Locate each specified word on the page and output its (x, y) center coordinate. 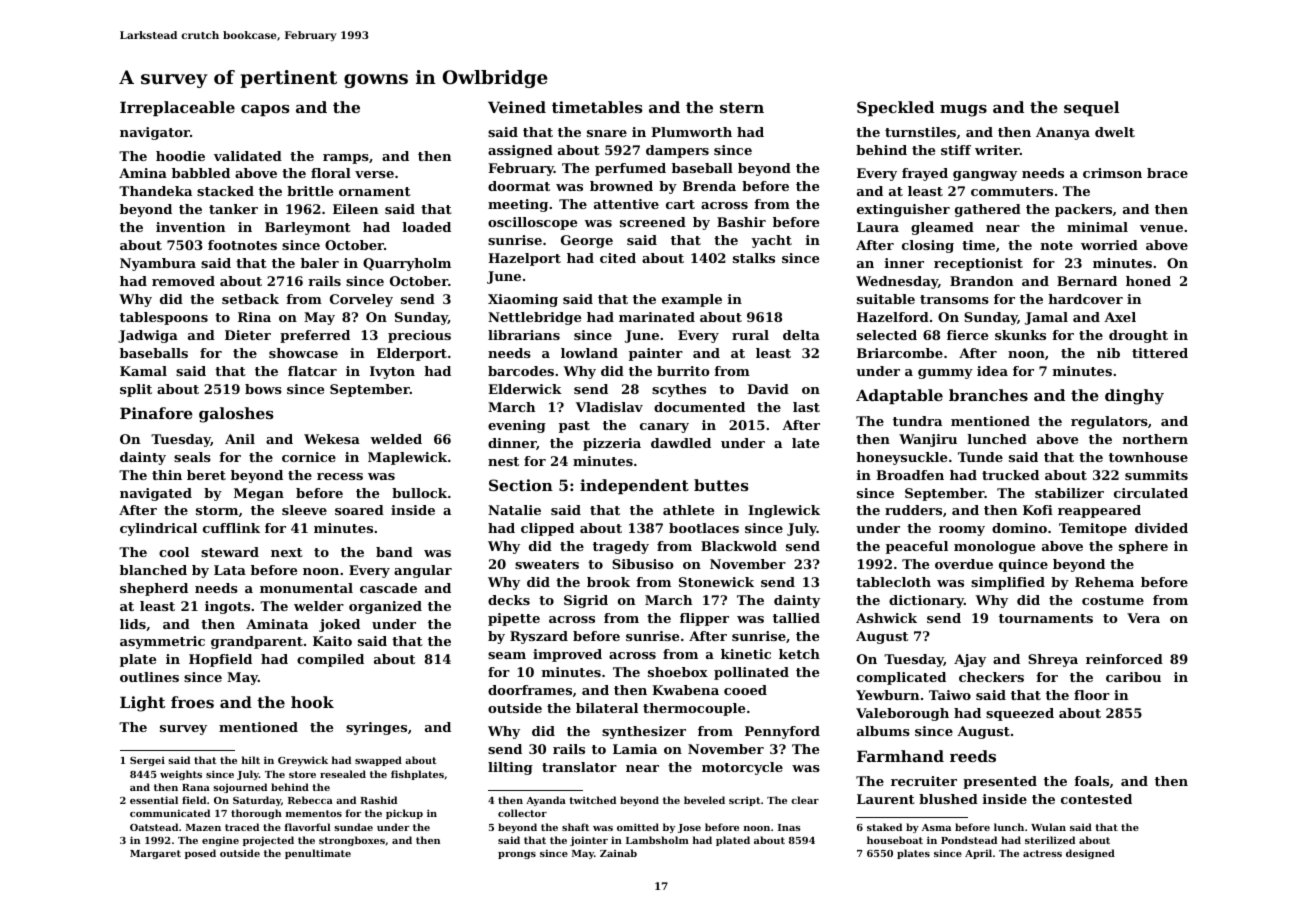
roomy (962, 531)
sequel (1091, 108)
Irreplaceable (177, 108)
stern (742, 107)
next (287, 552)
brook (608, 582)
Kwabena (685, 690)
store (302, 774)
